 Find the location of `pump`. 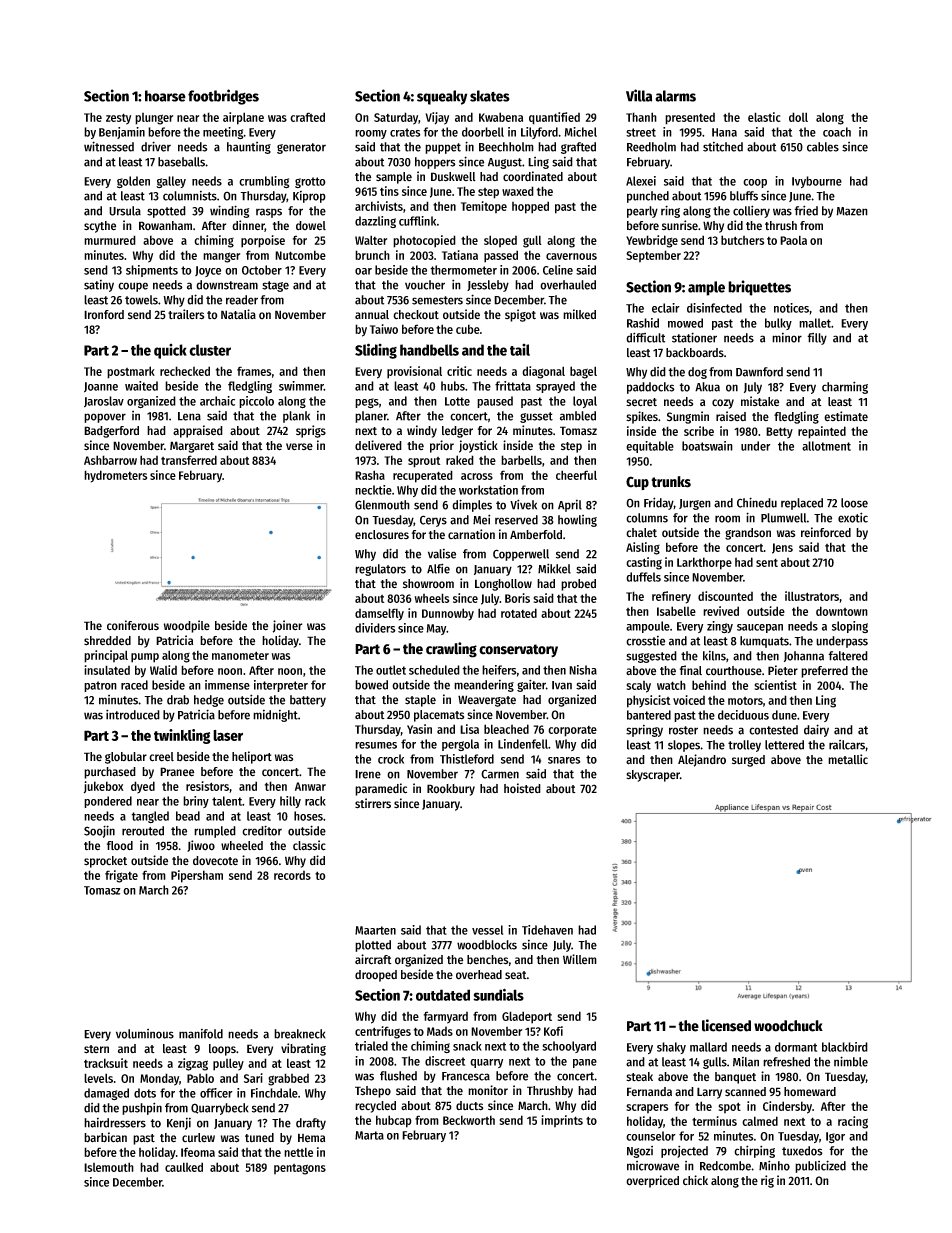

pump is located at coordinates (145, 658).
